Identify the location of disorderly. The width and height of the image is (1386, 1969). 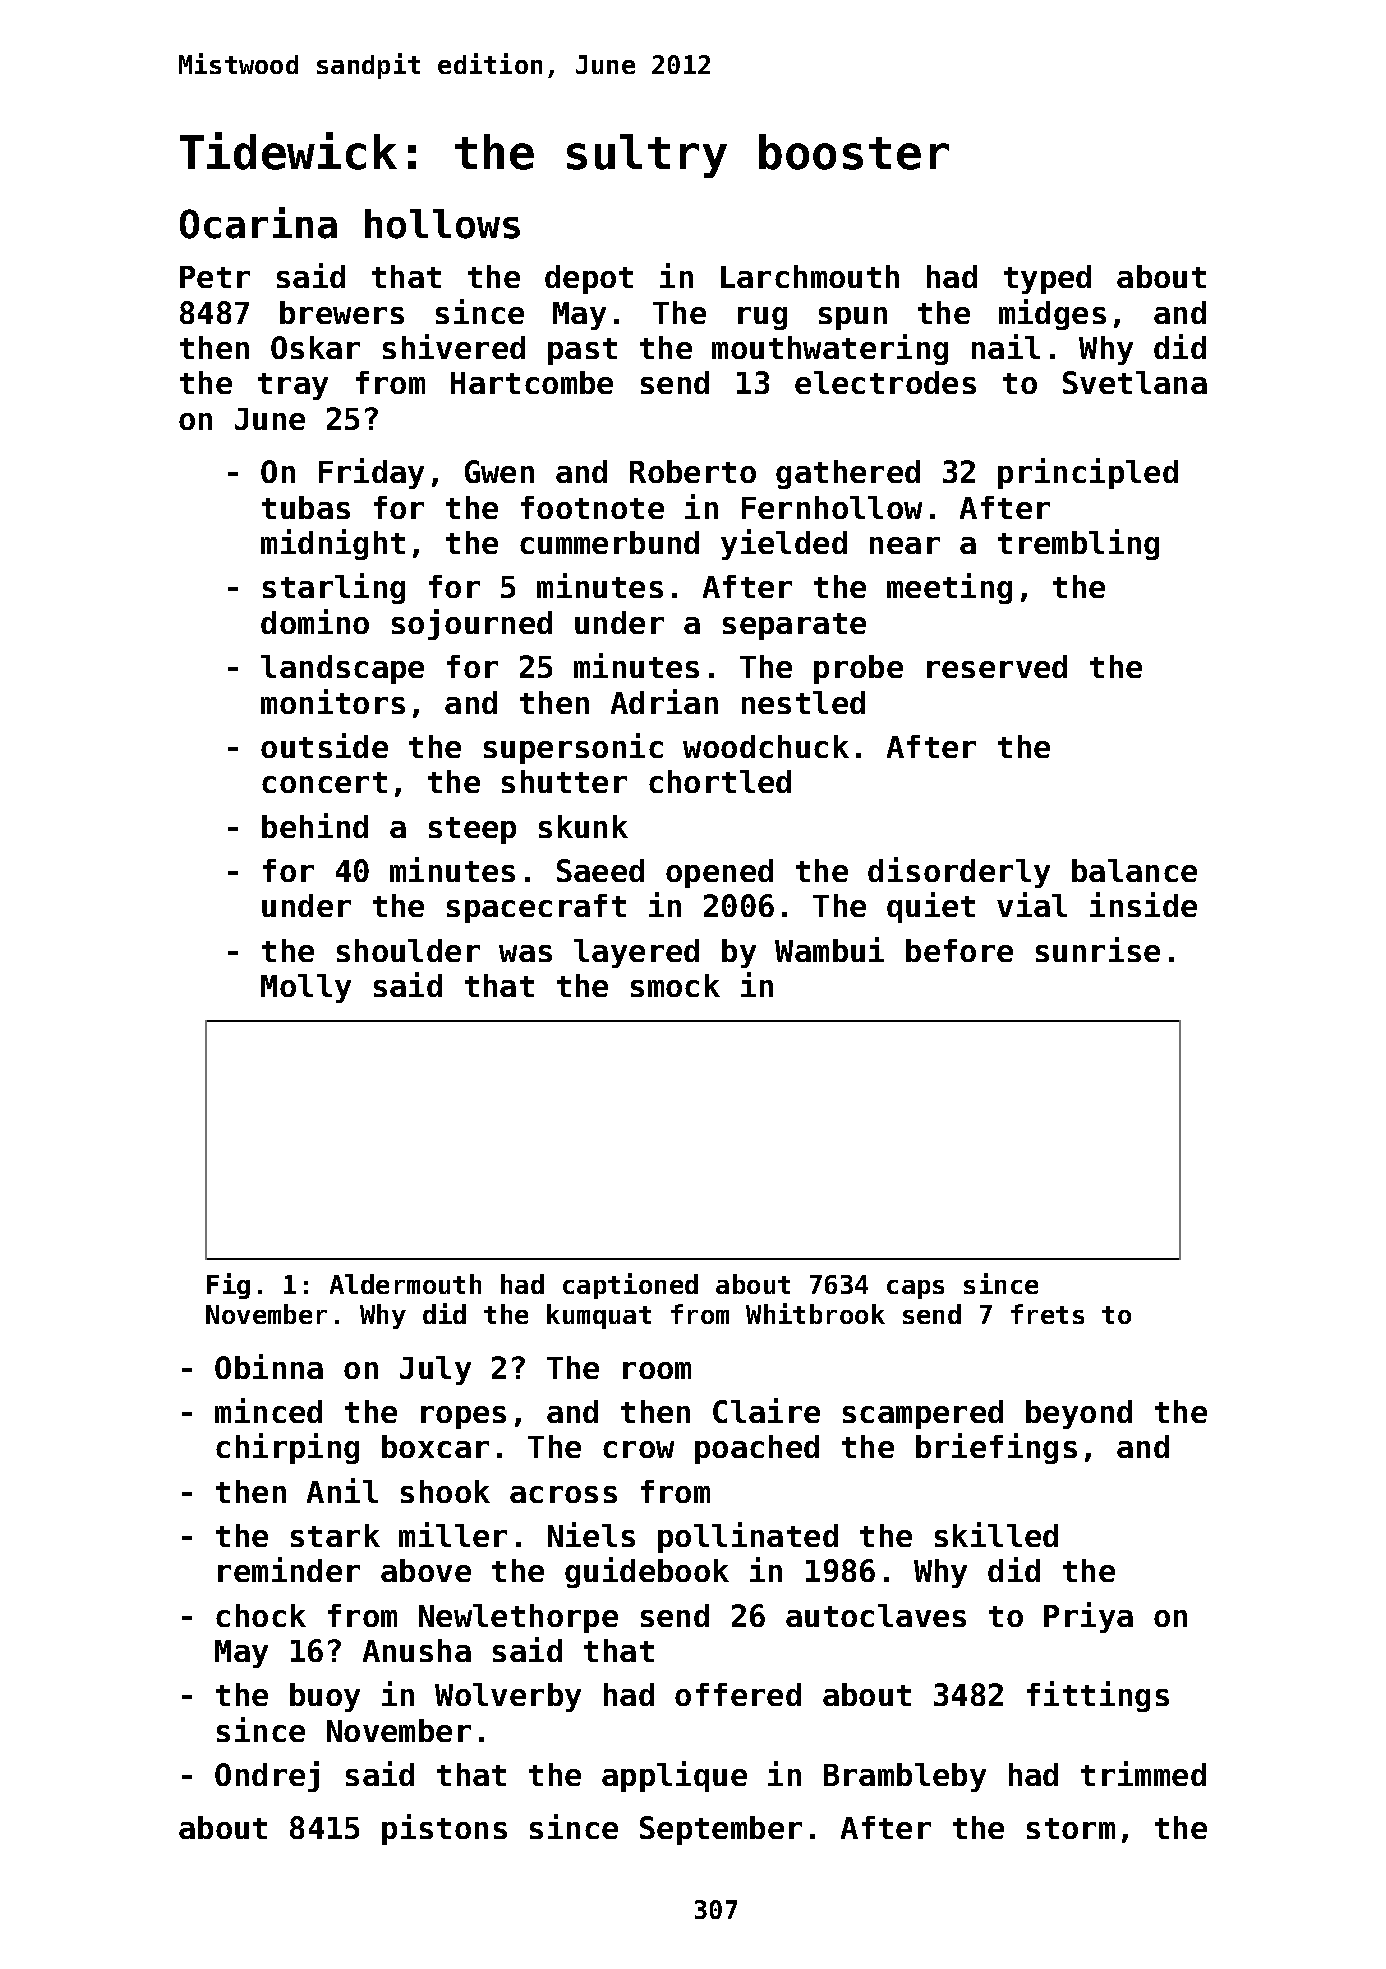
(959, 872).
